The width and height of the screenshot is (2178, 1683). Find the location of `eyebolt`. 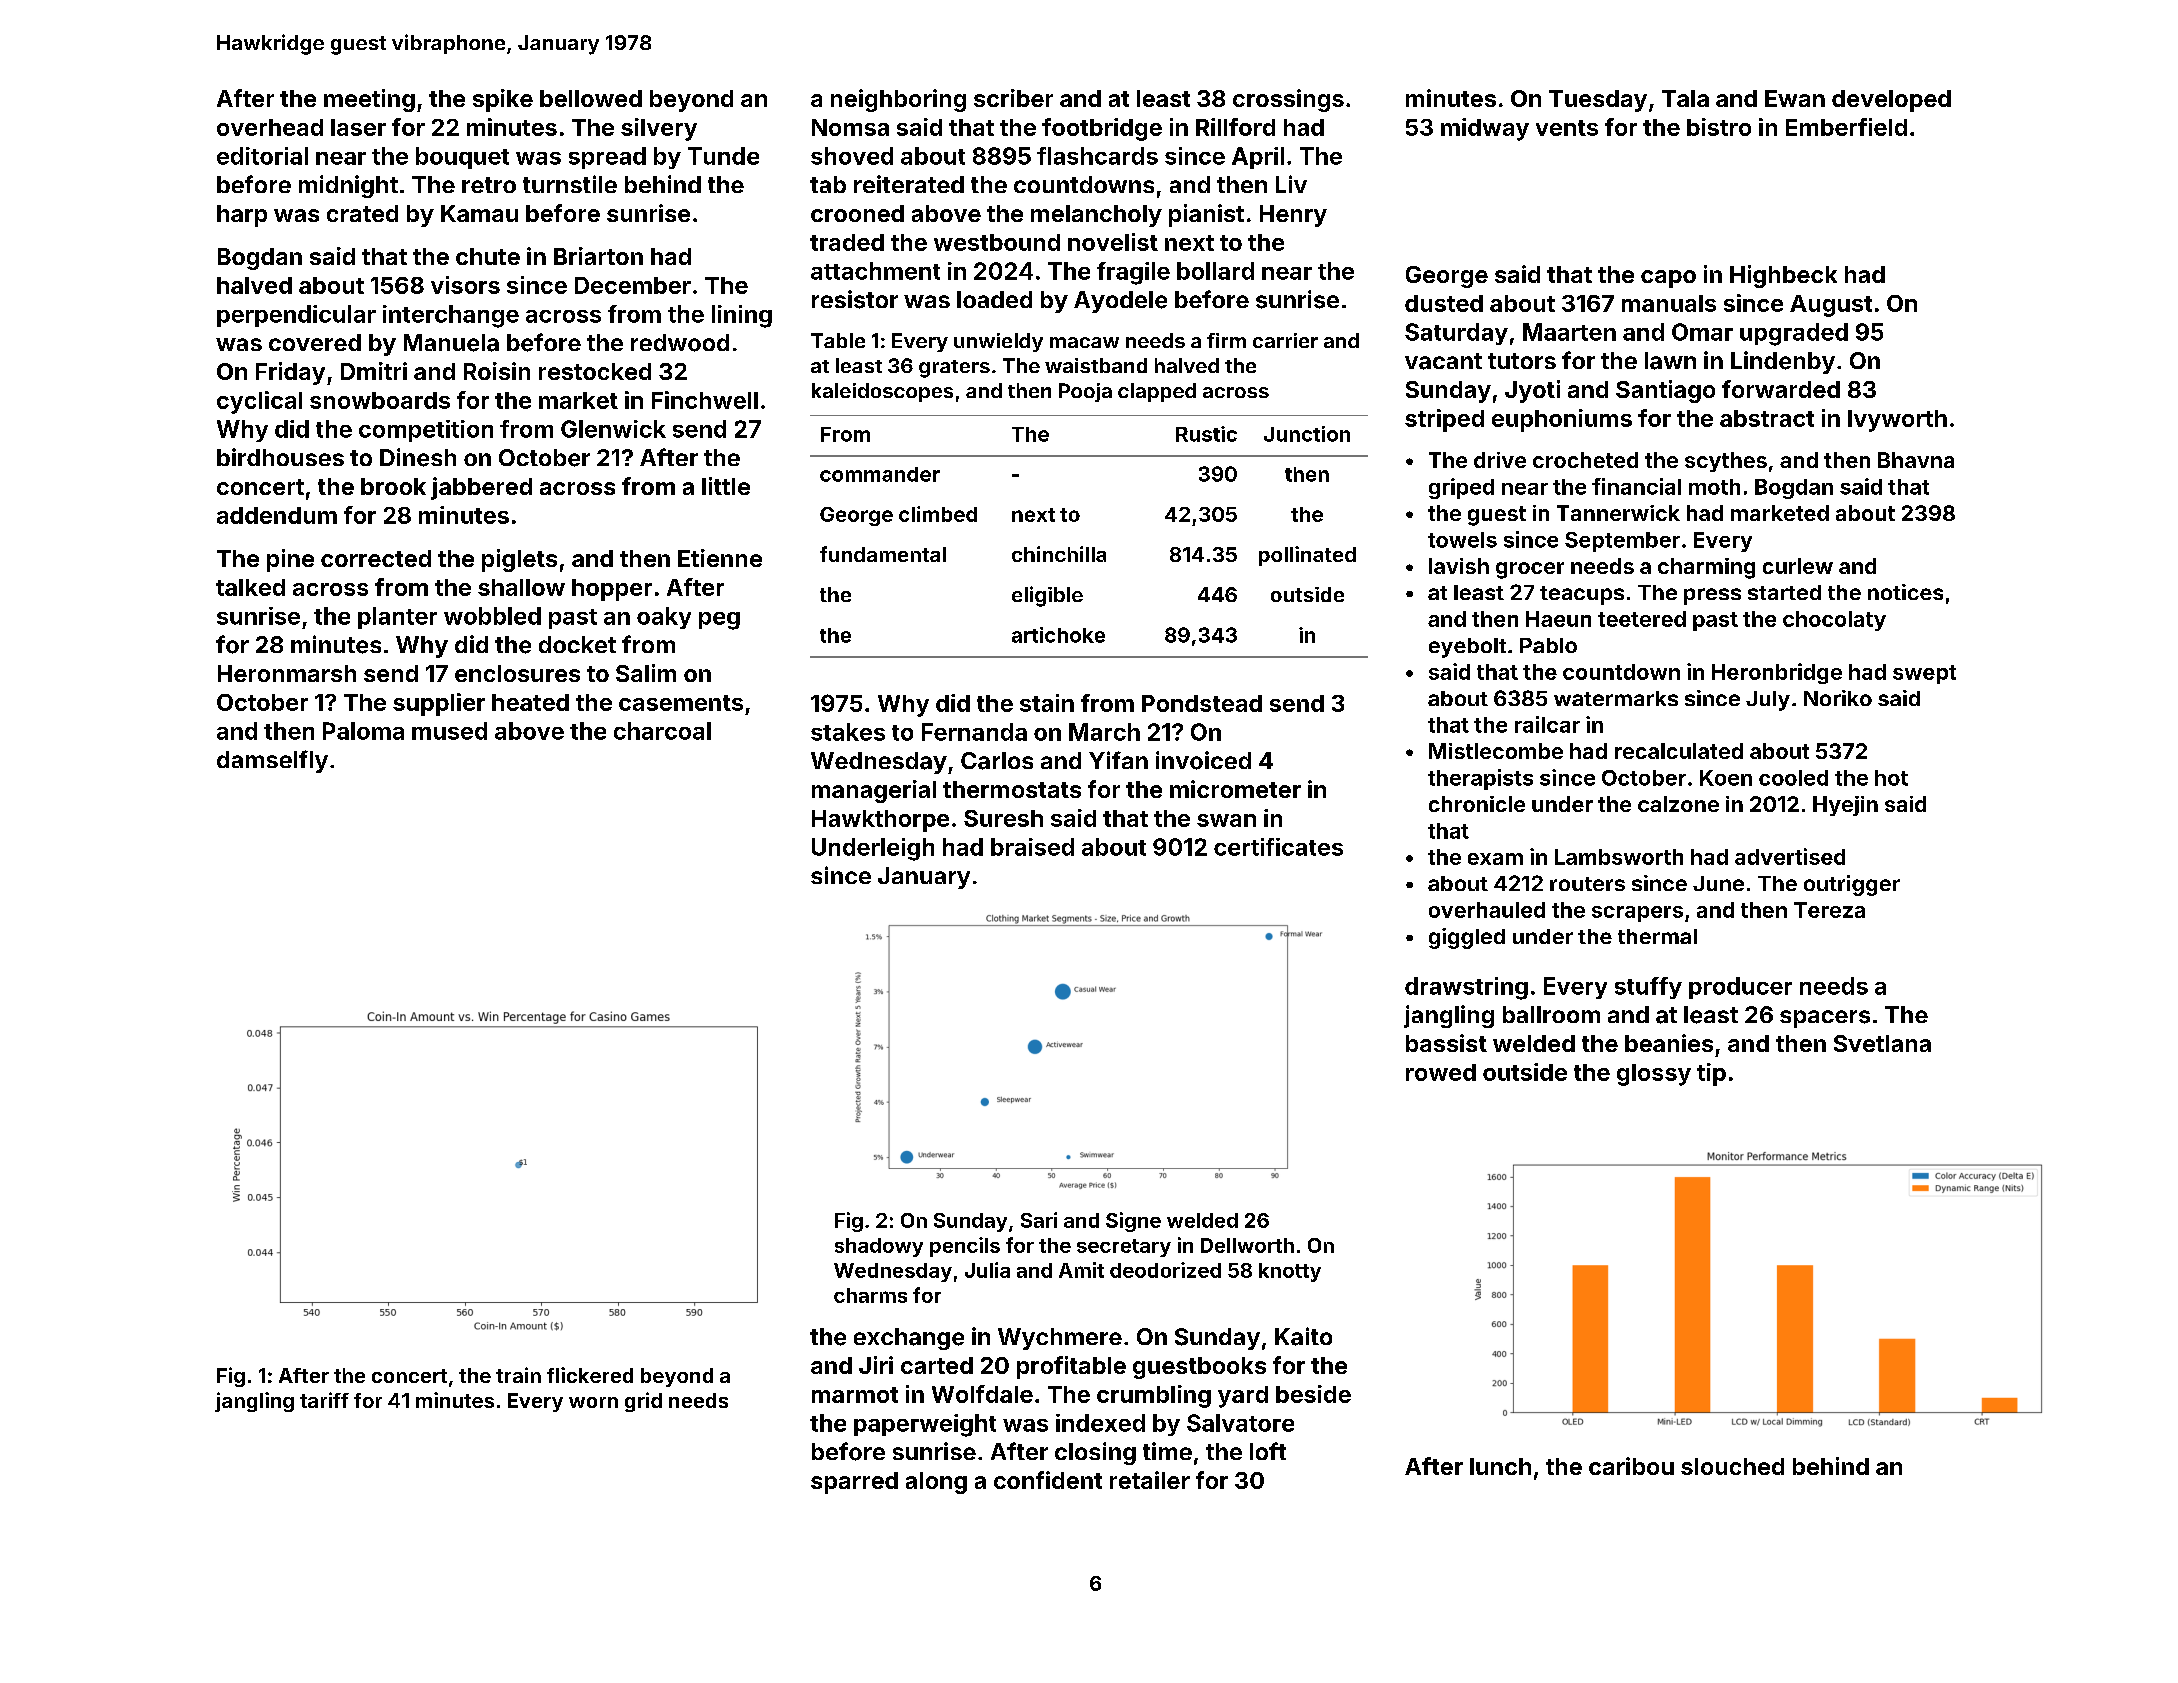

eyebolt is located at coordinates (1467, 648).
